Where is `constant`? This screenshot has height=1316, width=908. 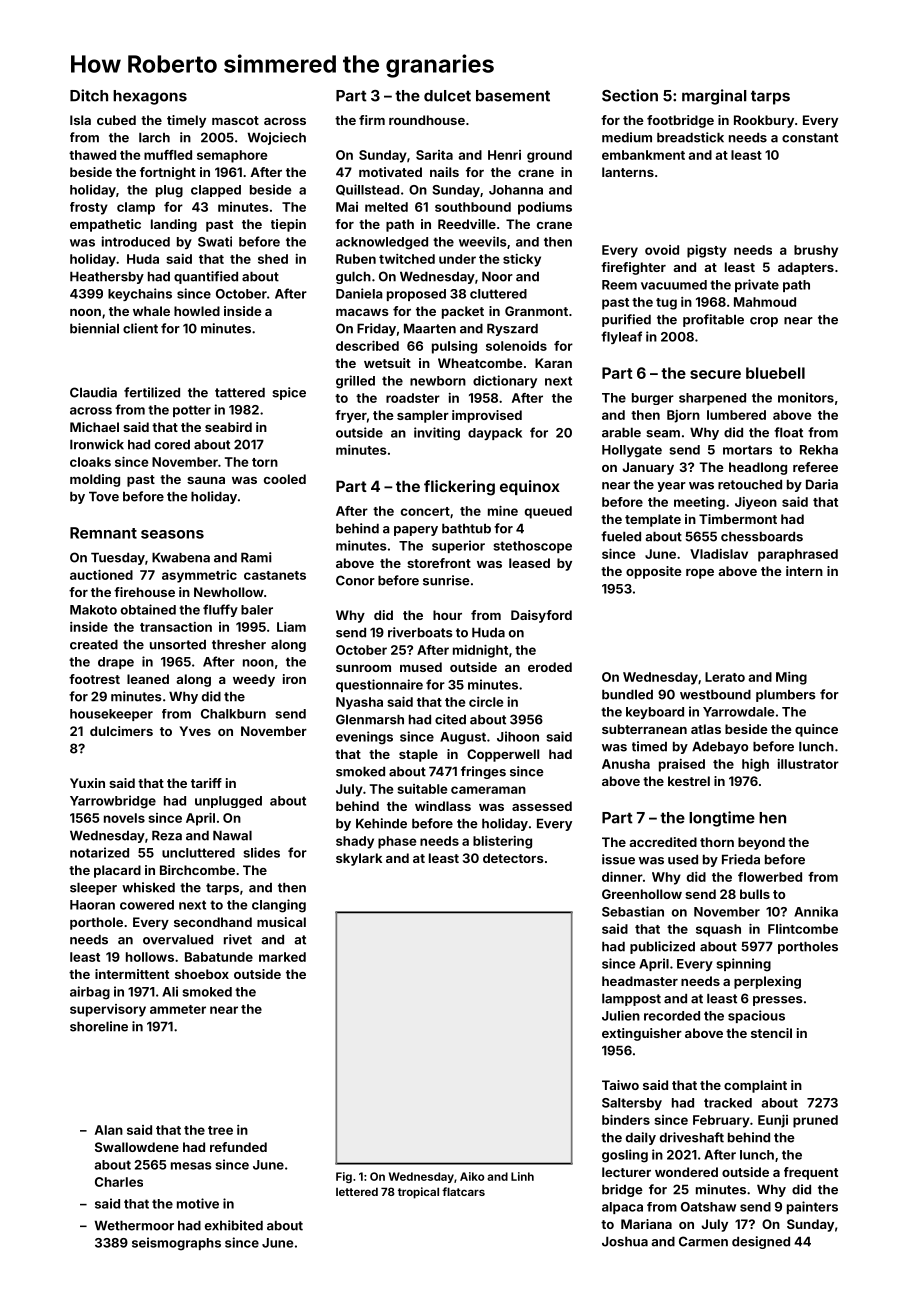 constant is located at coordinates (810, 138).
